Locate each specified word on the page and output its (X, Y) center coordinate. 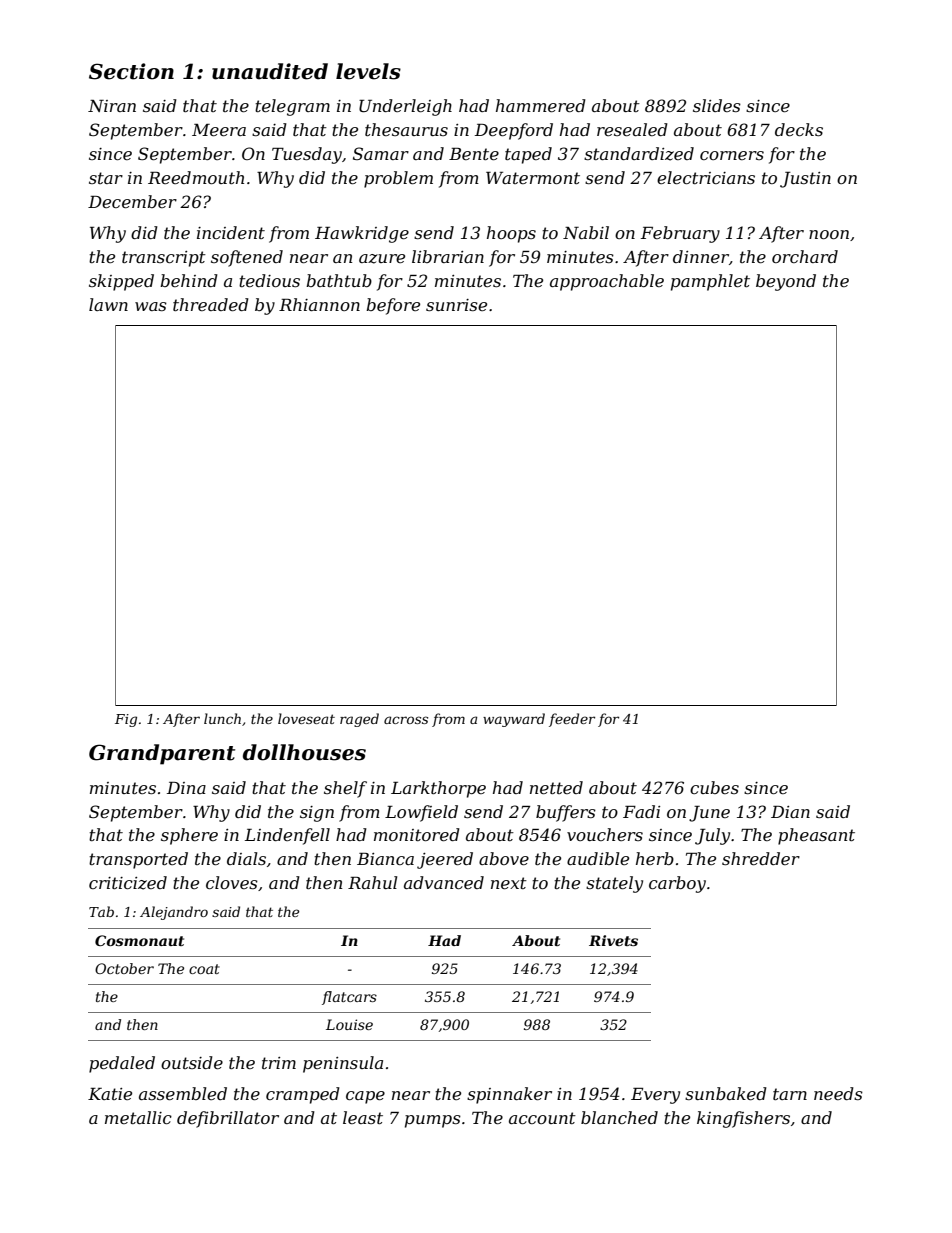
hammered (541, 105)
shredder (761, 858)
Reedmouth (196, 177)
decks (799, 129)
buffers (566, 813)
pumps (433, 1121)
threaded (211, 304)
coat (204, 969)
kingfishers (743, 1119)
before (393, 306)
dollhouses (304, 752)
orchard (805, 256)
